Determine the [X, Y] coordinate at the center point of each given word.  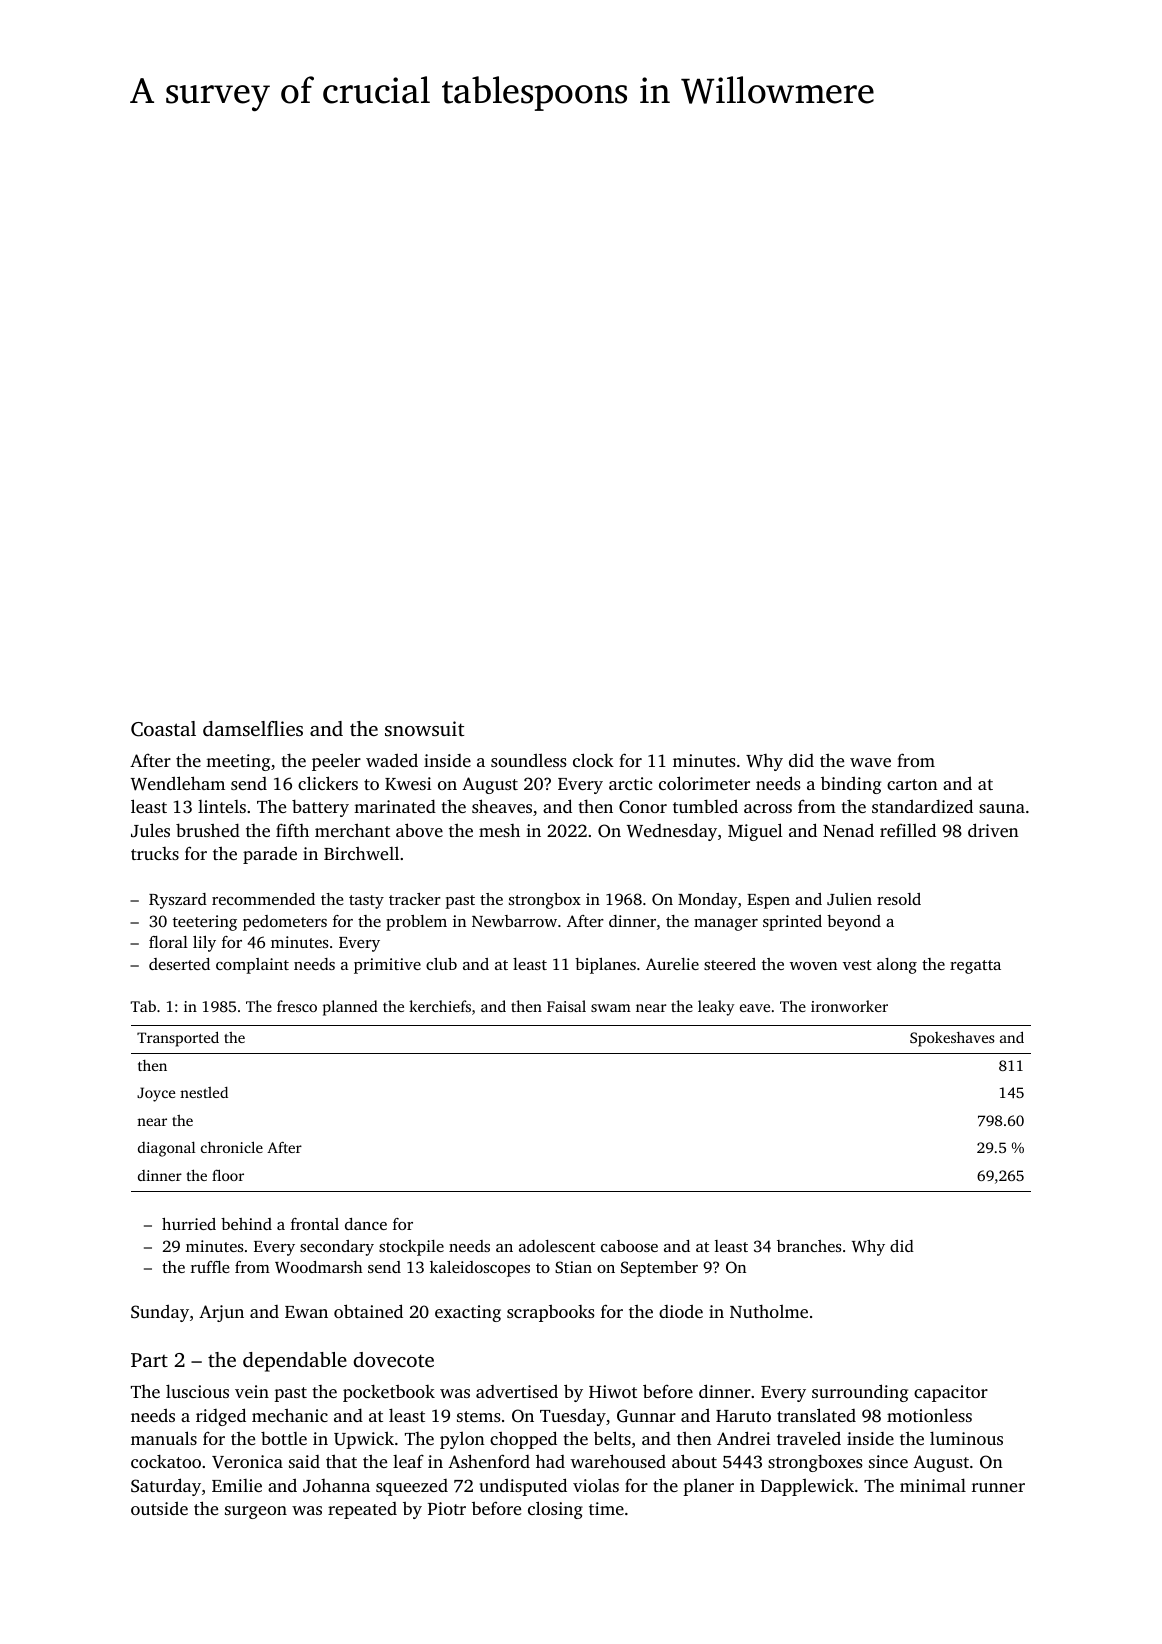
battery [320, 808]
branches [809, 1246]
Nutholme [769, 1311]
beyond [854, 923]
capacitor [951, 1393]
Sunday [160, 1313]
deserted [179, 964]
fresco [297, 1006]
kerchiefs [440, 1006]
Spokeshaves [952, 1039]
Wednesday [672, 832]
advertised [517, 1391]
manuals [164, 1438]
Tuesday [573, 1417]
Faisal [566, 1006]
